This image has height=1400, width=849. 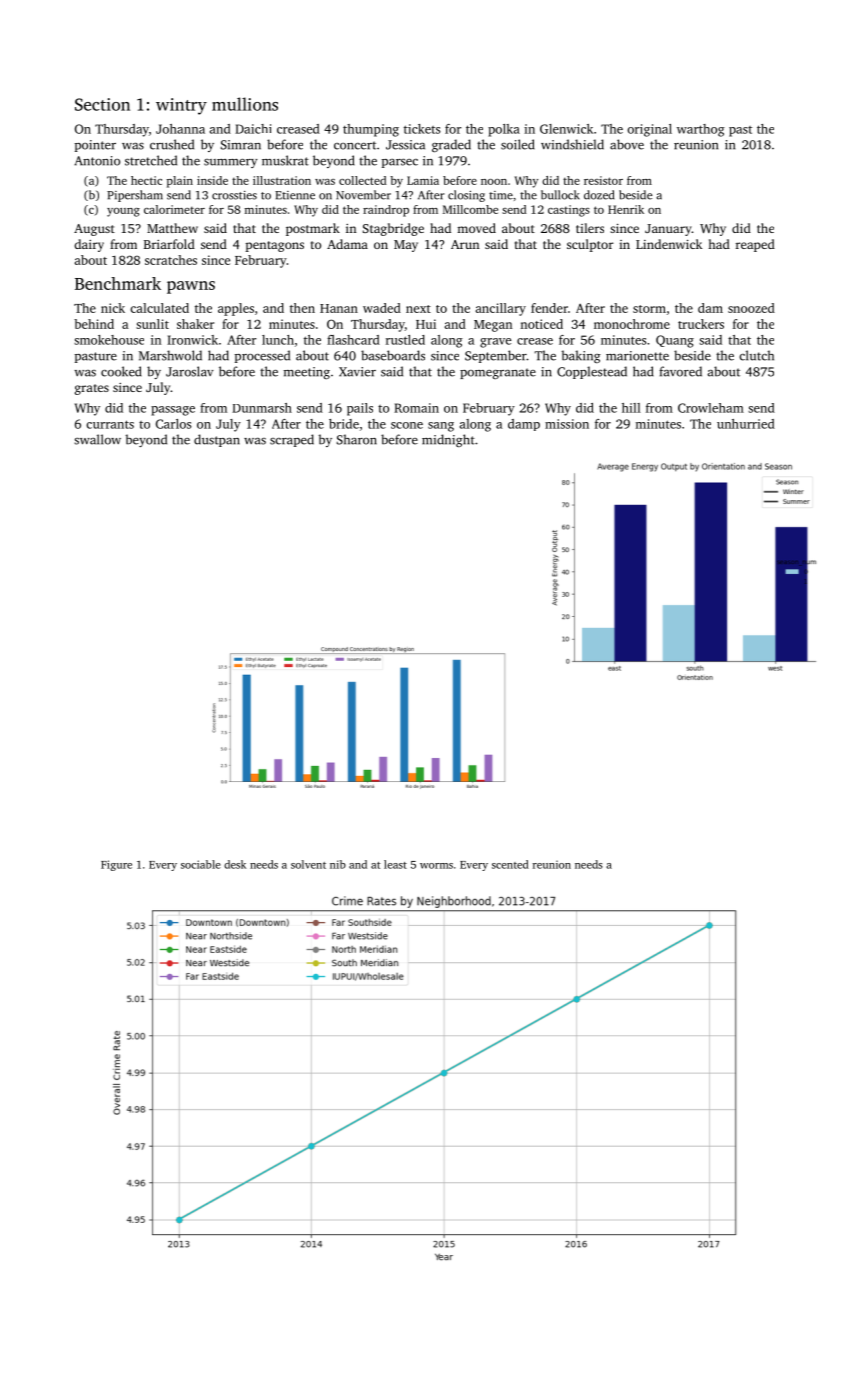 What do you see at coordinates (116, 865) in the image?
I see `Figure` at bounding box center [116, 865].
